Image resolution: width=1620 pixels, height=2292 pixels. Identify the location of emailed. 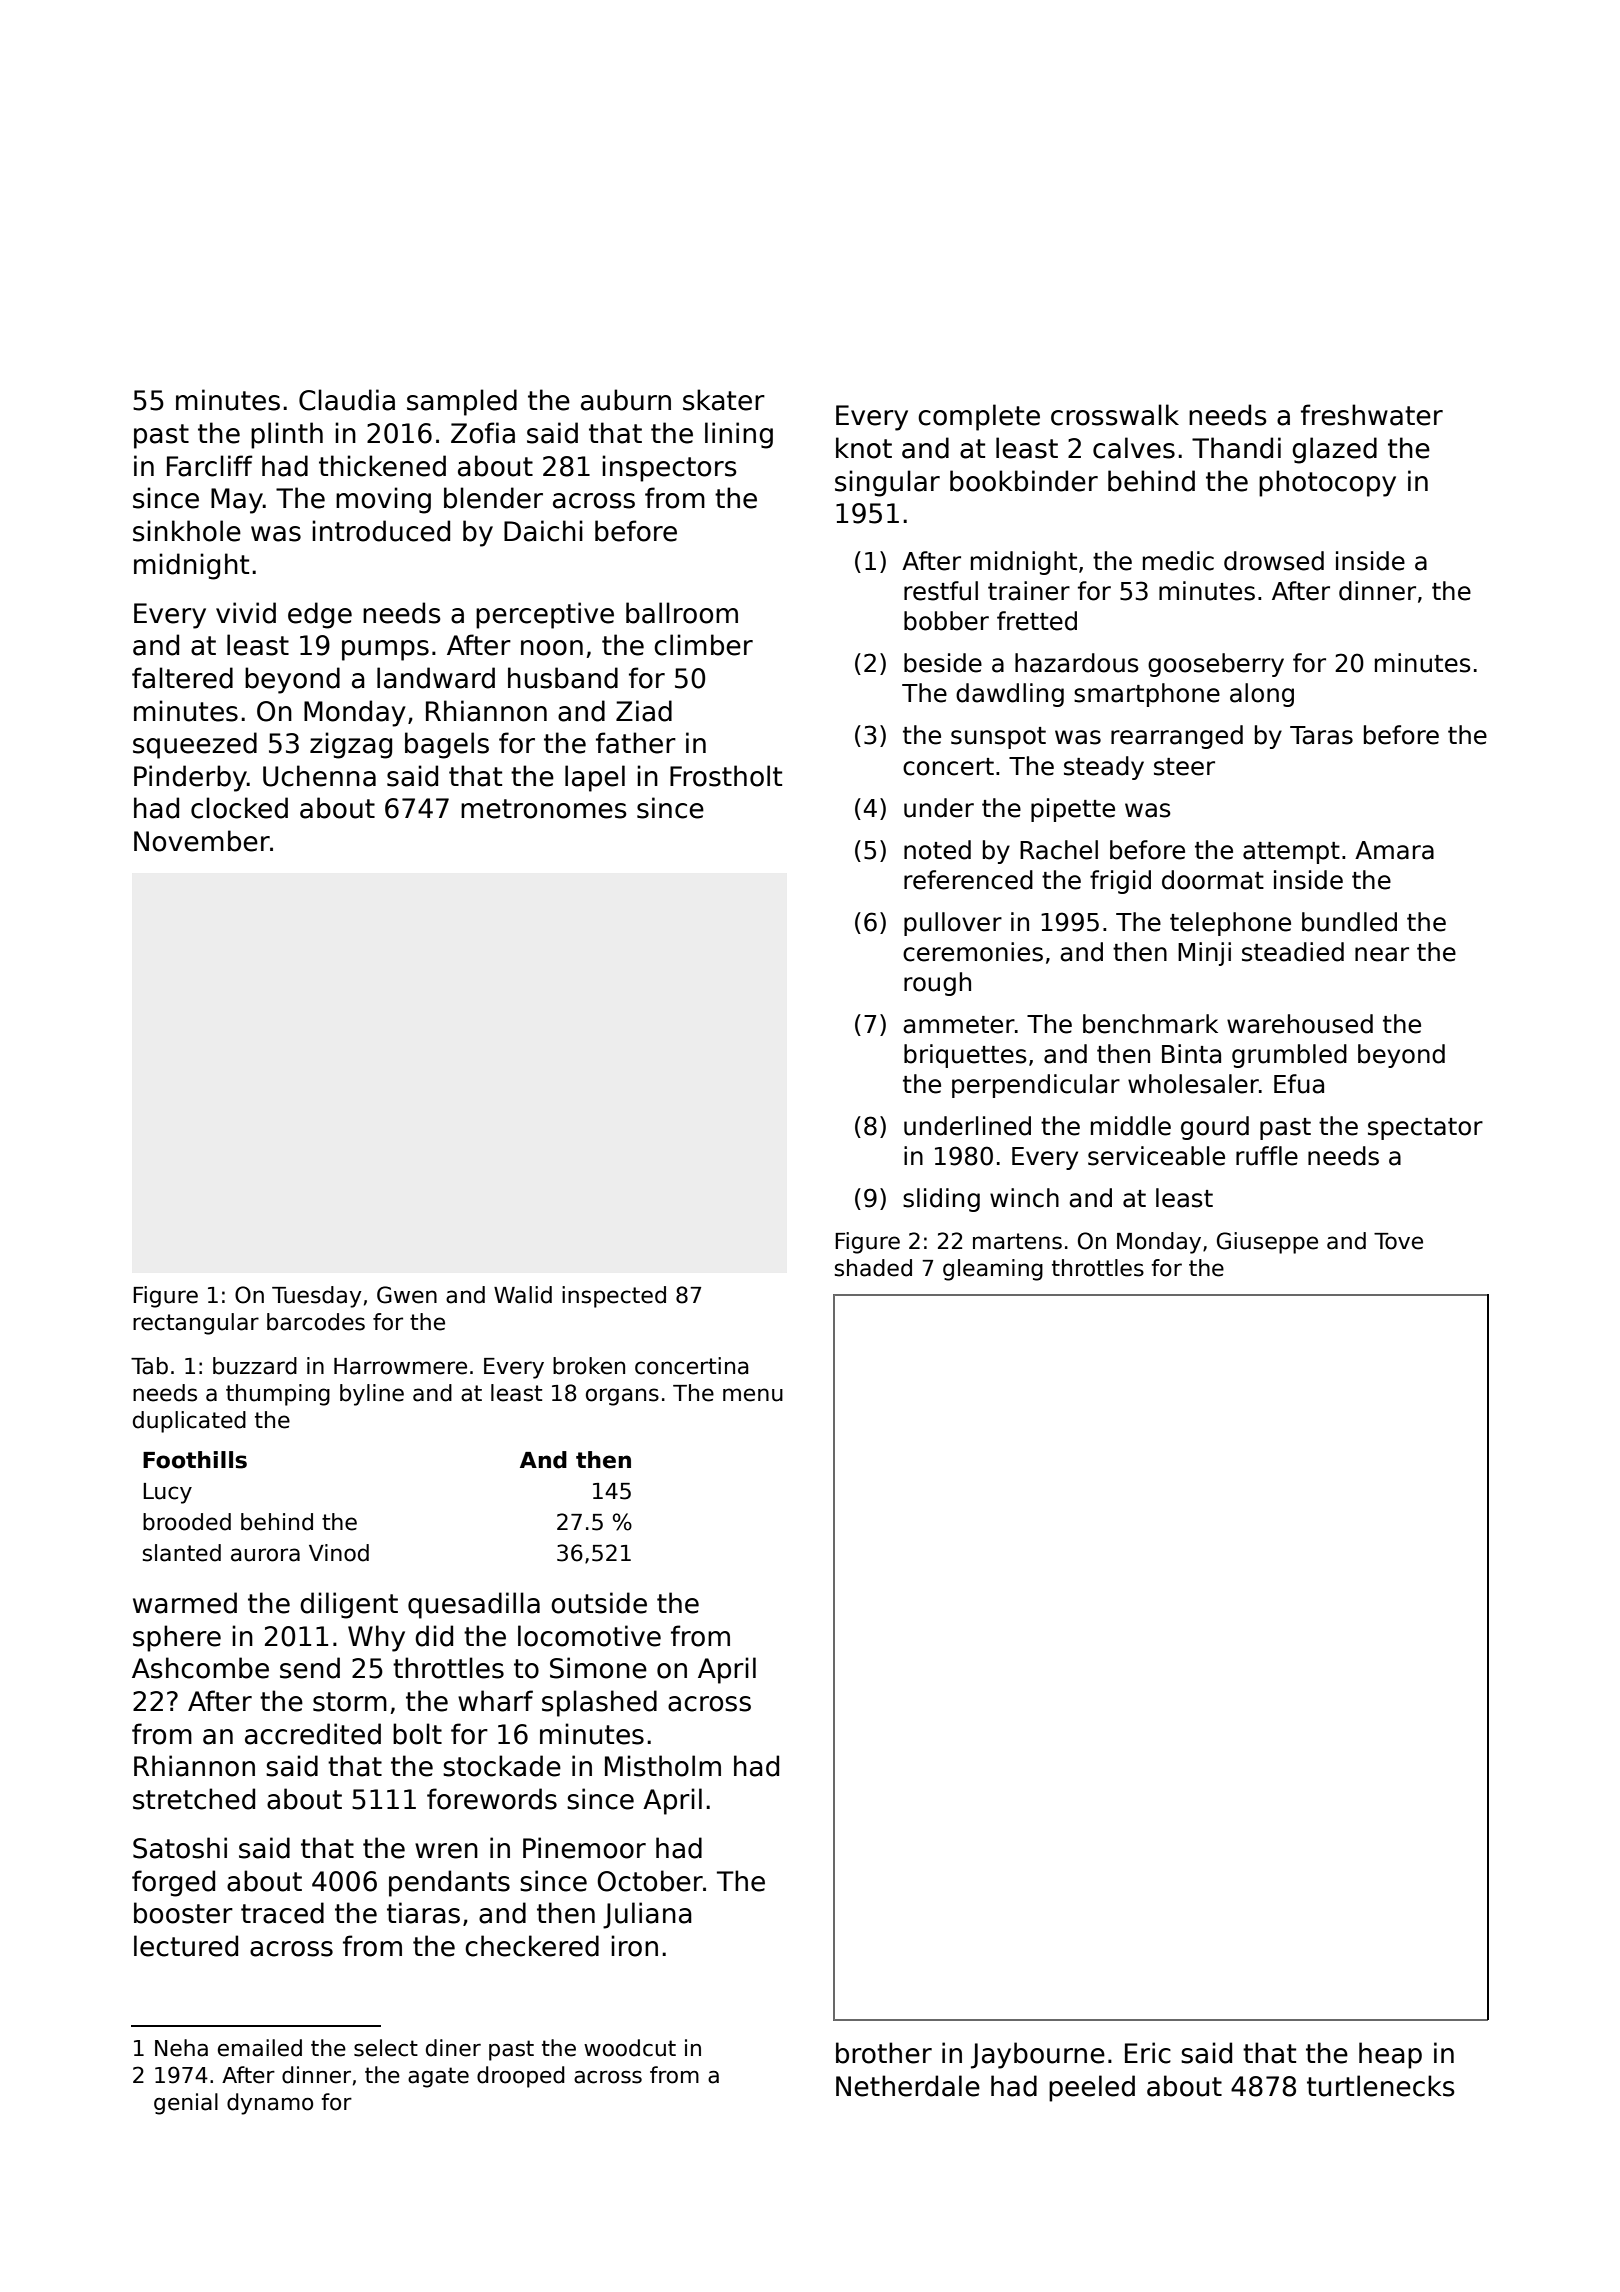
(260, 2048).
